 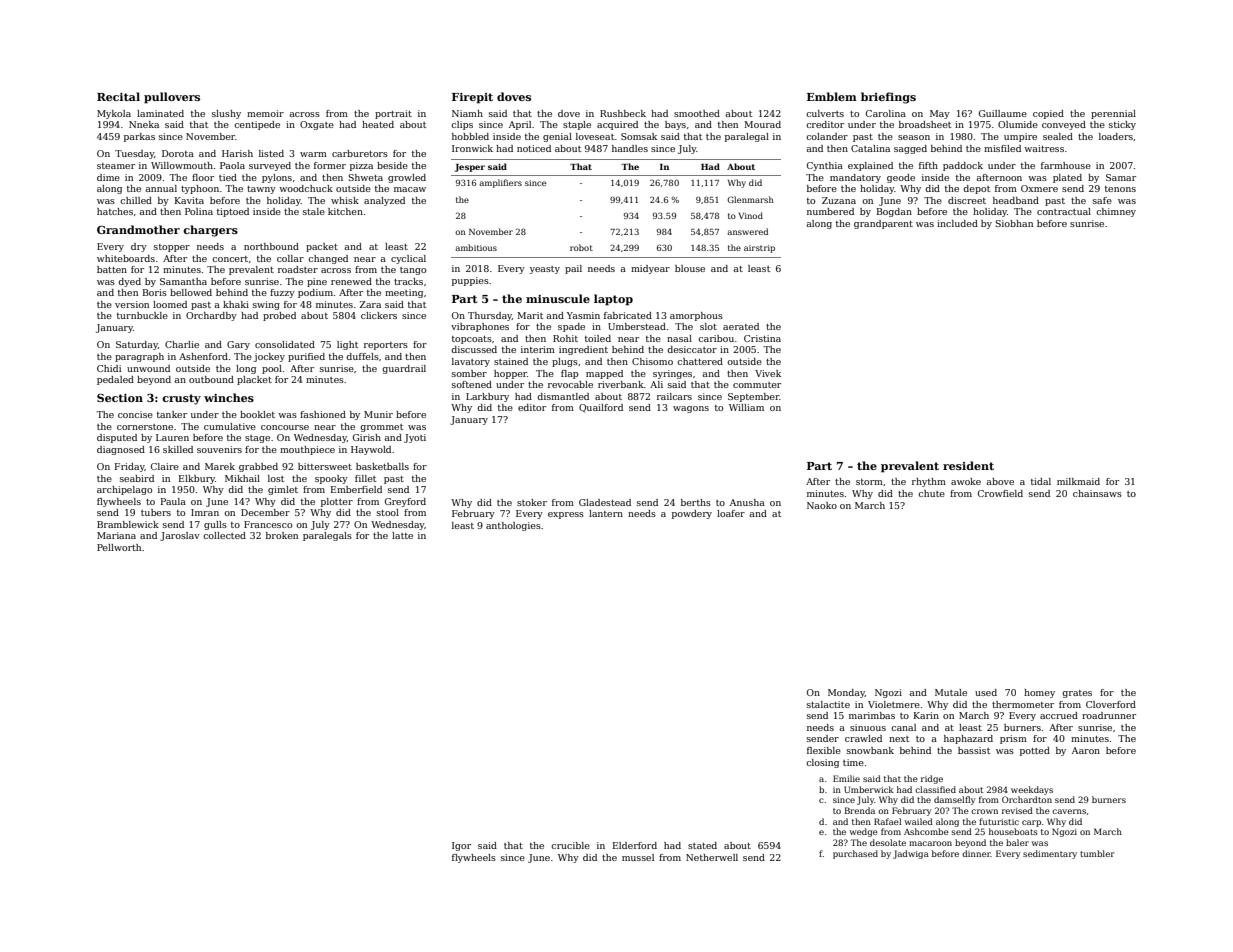 I want to click on Siobhan, so click(x=1014, y=223).
